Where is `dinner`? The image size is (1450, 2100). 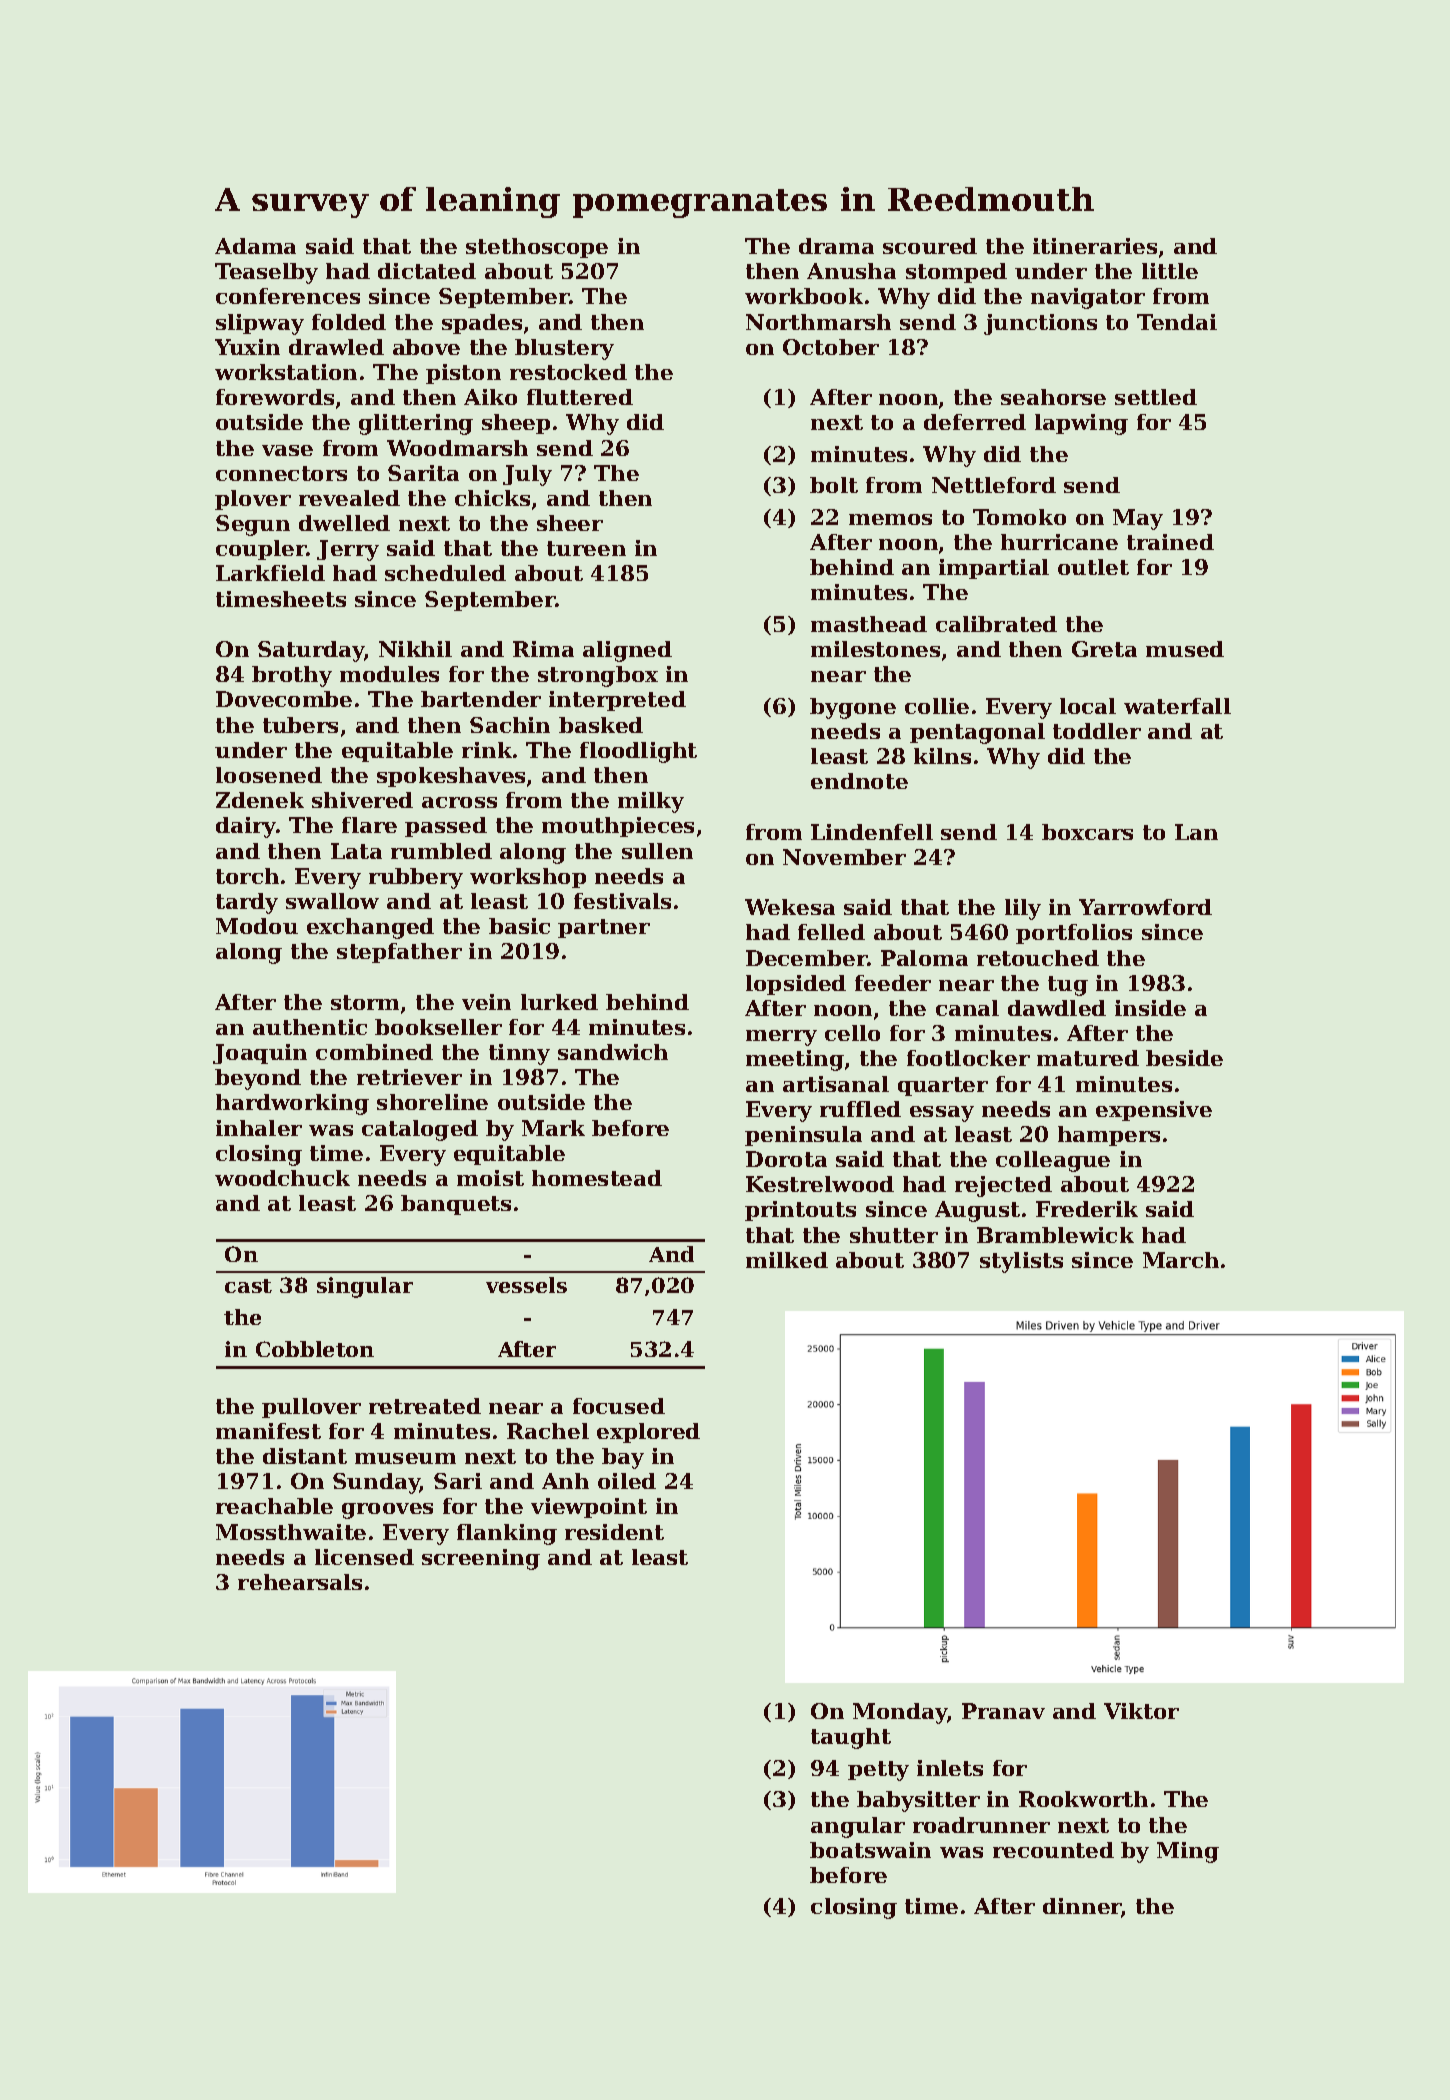
dinner is located at coordinates (1082, 1908).
